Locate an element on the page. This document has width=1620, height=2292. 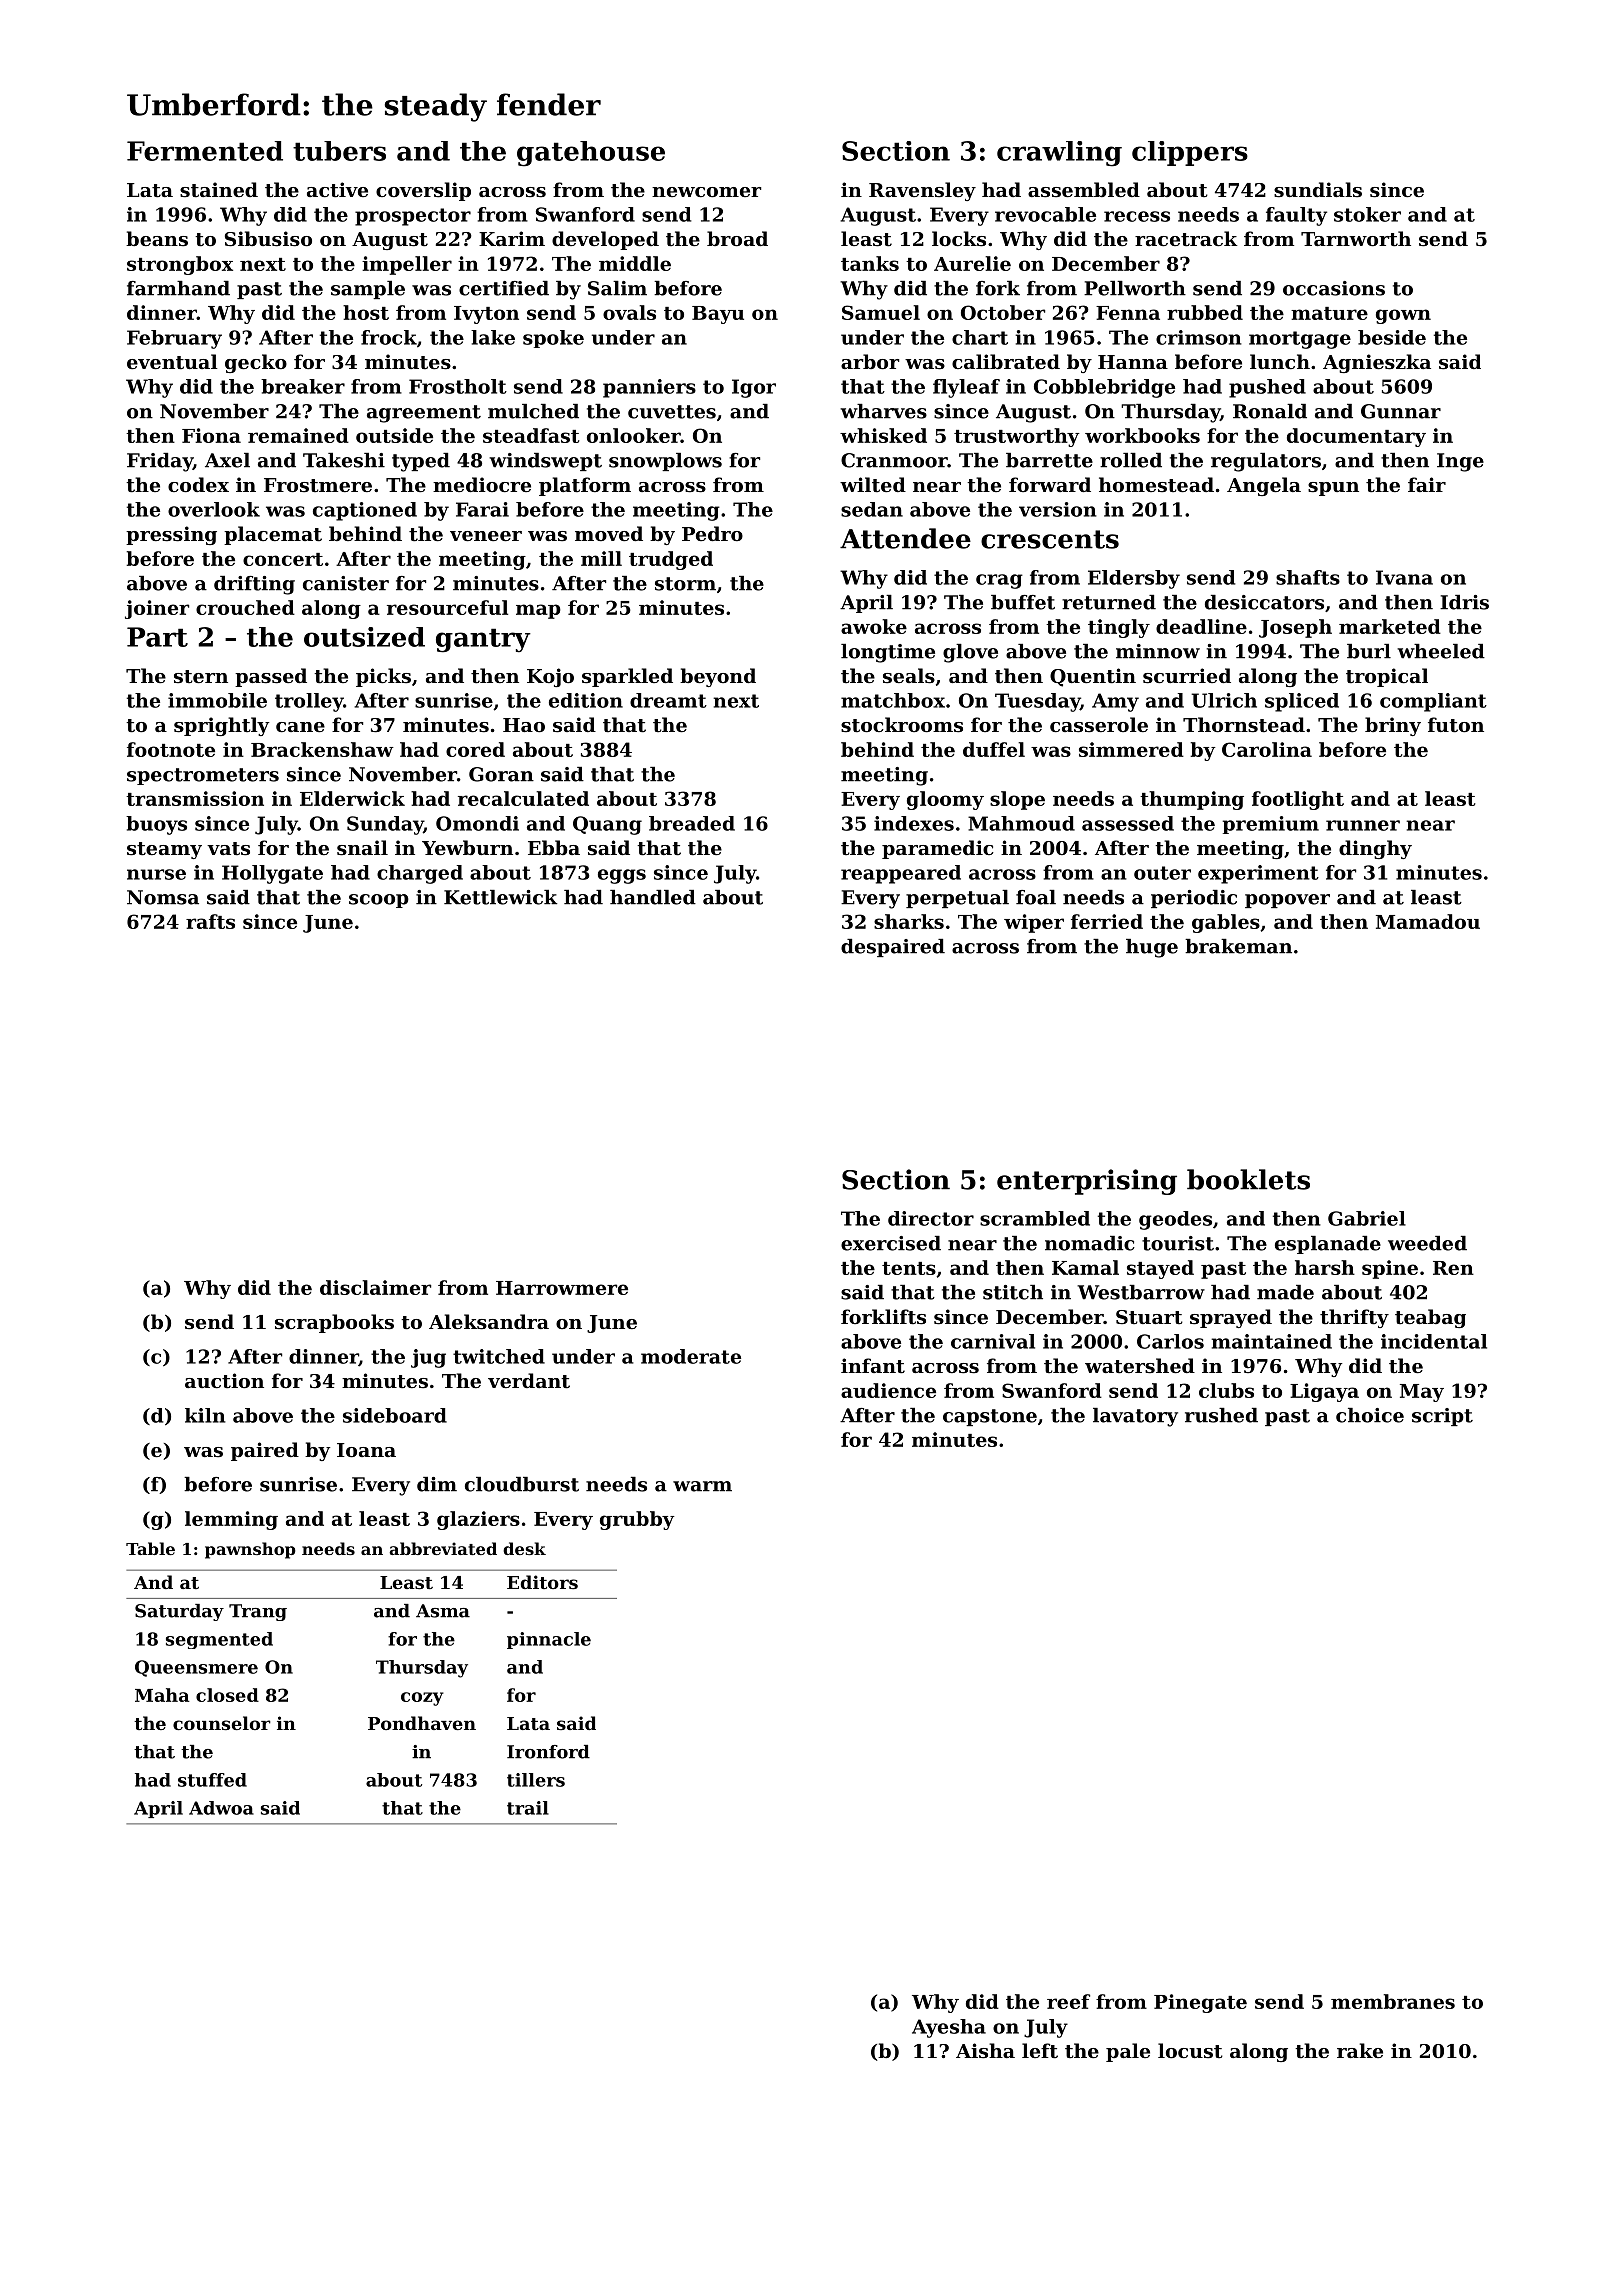
captioned is located at coordinates (365, 511).
